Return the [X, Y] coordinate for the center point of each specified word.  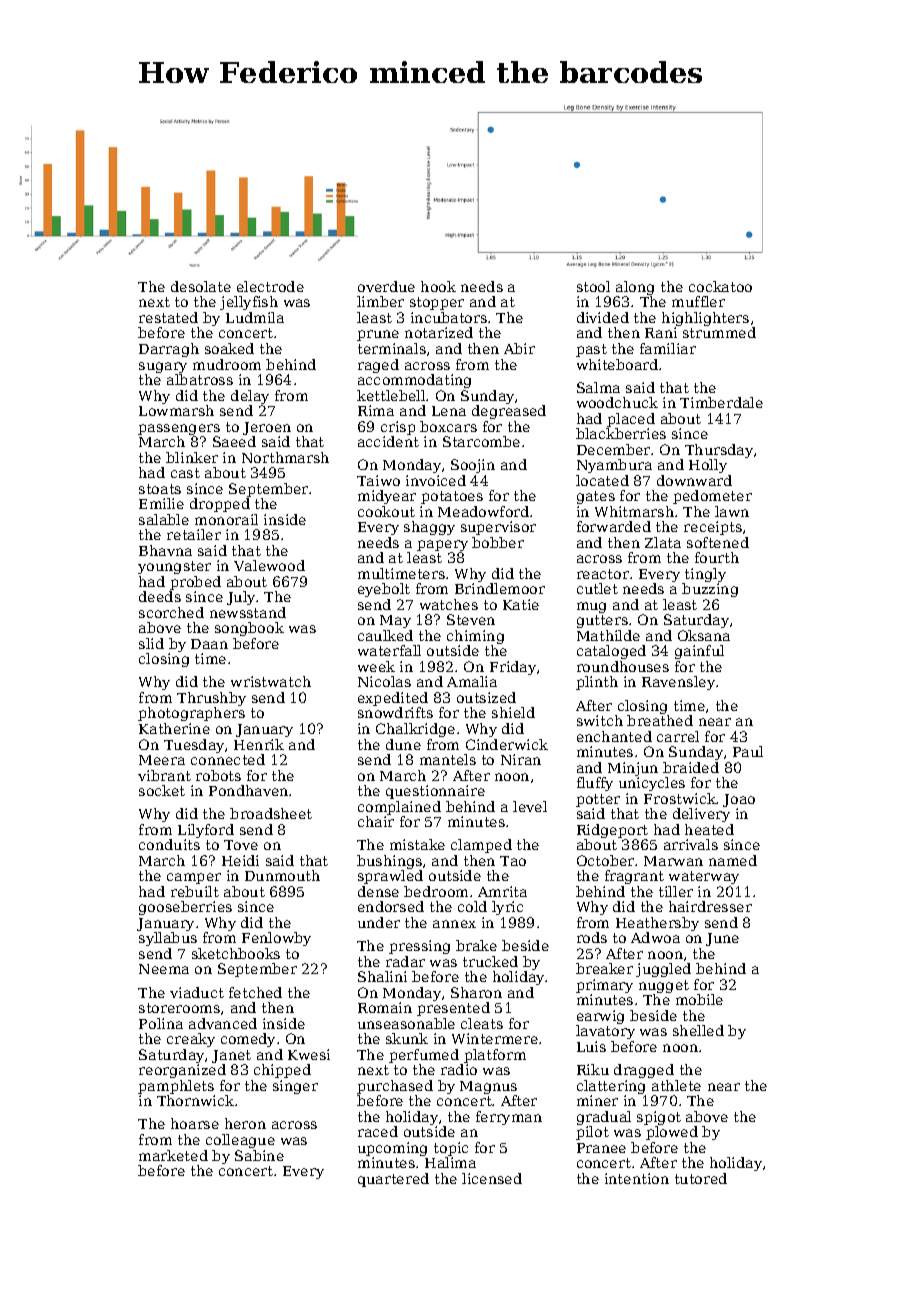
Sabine [259, 1155]
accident [388, 441]
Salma [598, 387]
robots [218, 775]
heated [709, 829]
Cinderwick [507, 744]
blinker [192, 457]
